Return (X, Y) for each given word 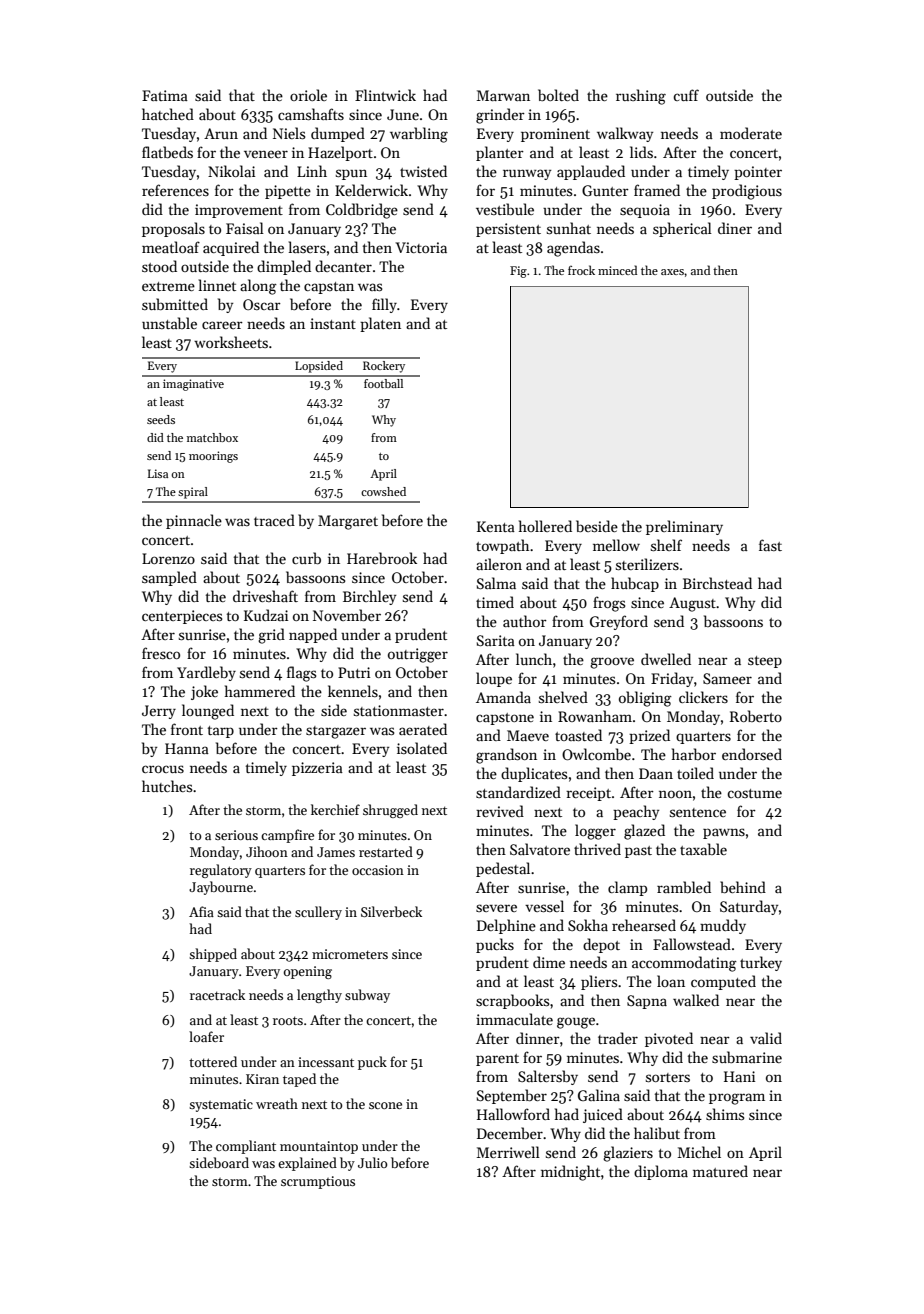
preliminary (684, 527)
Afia (201, 911)
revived (500, 811)
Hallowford (513, 1114)
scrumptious (318, 1182)
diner (735, 228)
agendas (573, 249)
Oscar (262, 304)
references (175, 190)
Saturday (749, 907)
